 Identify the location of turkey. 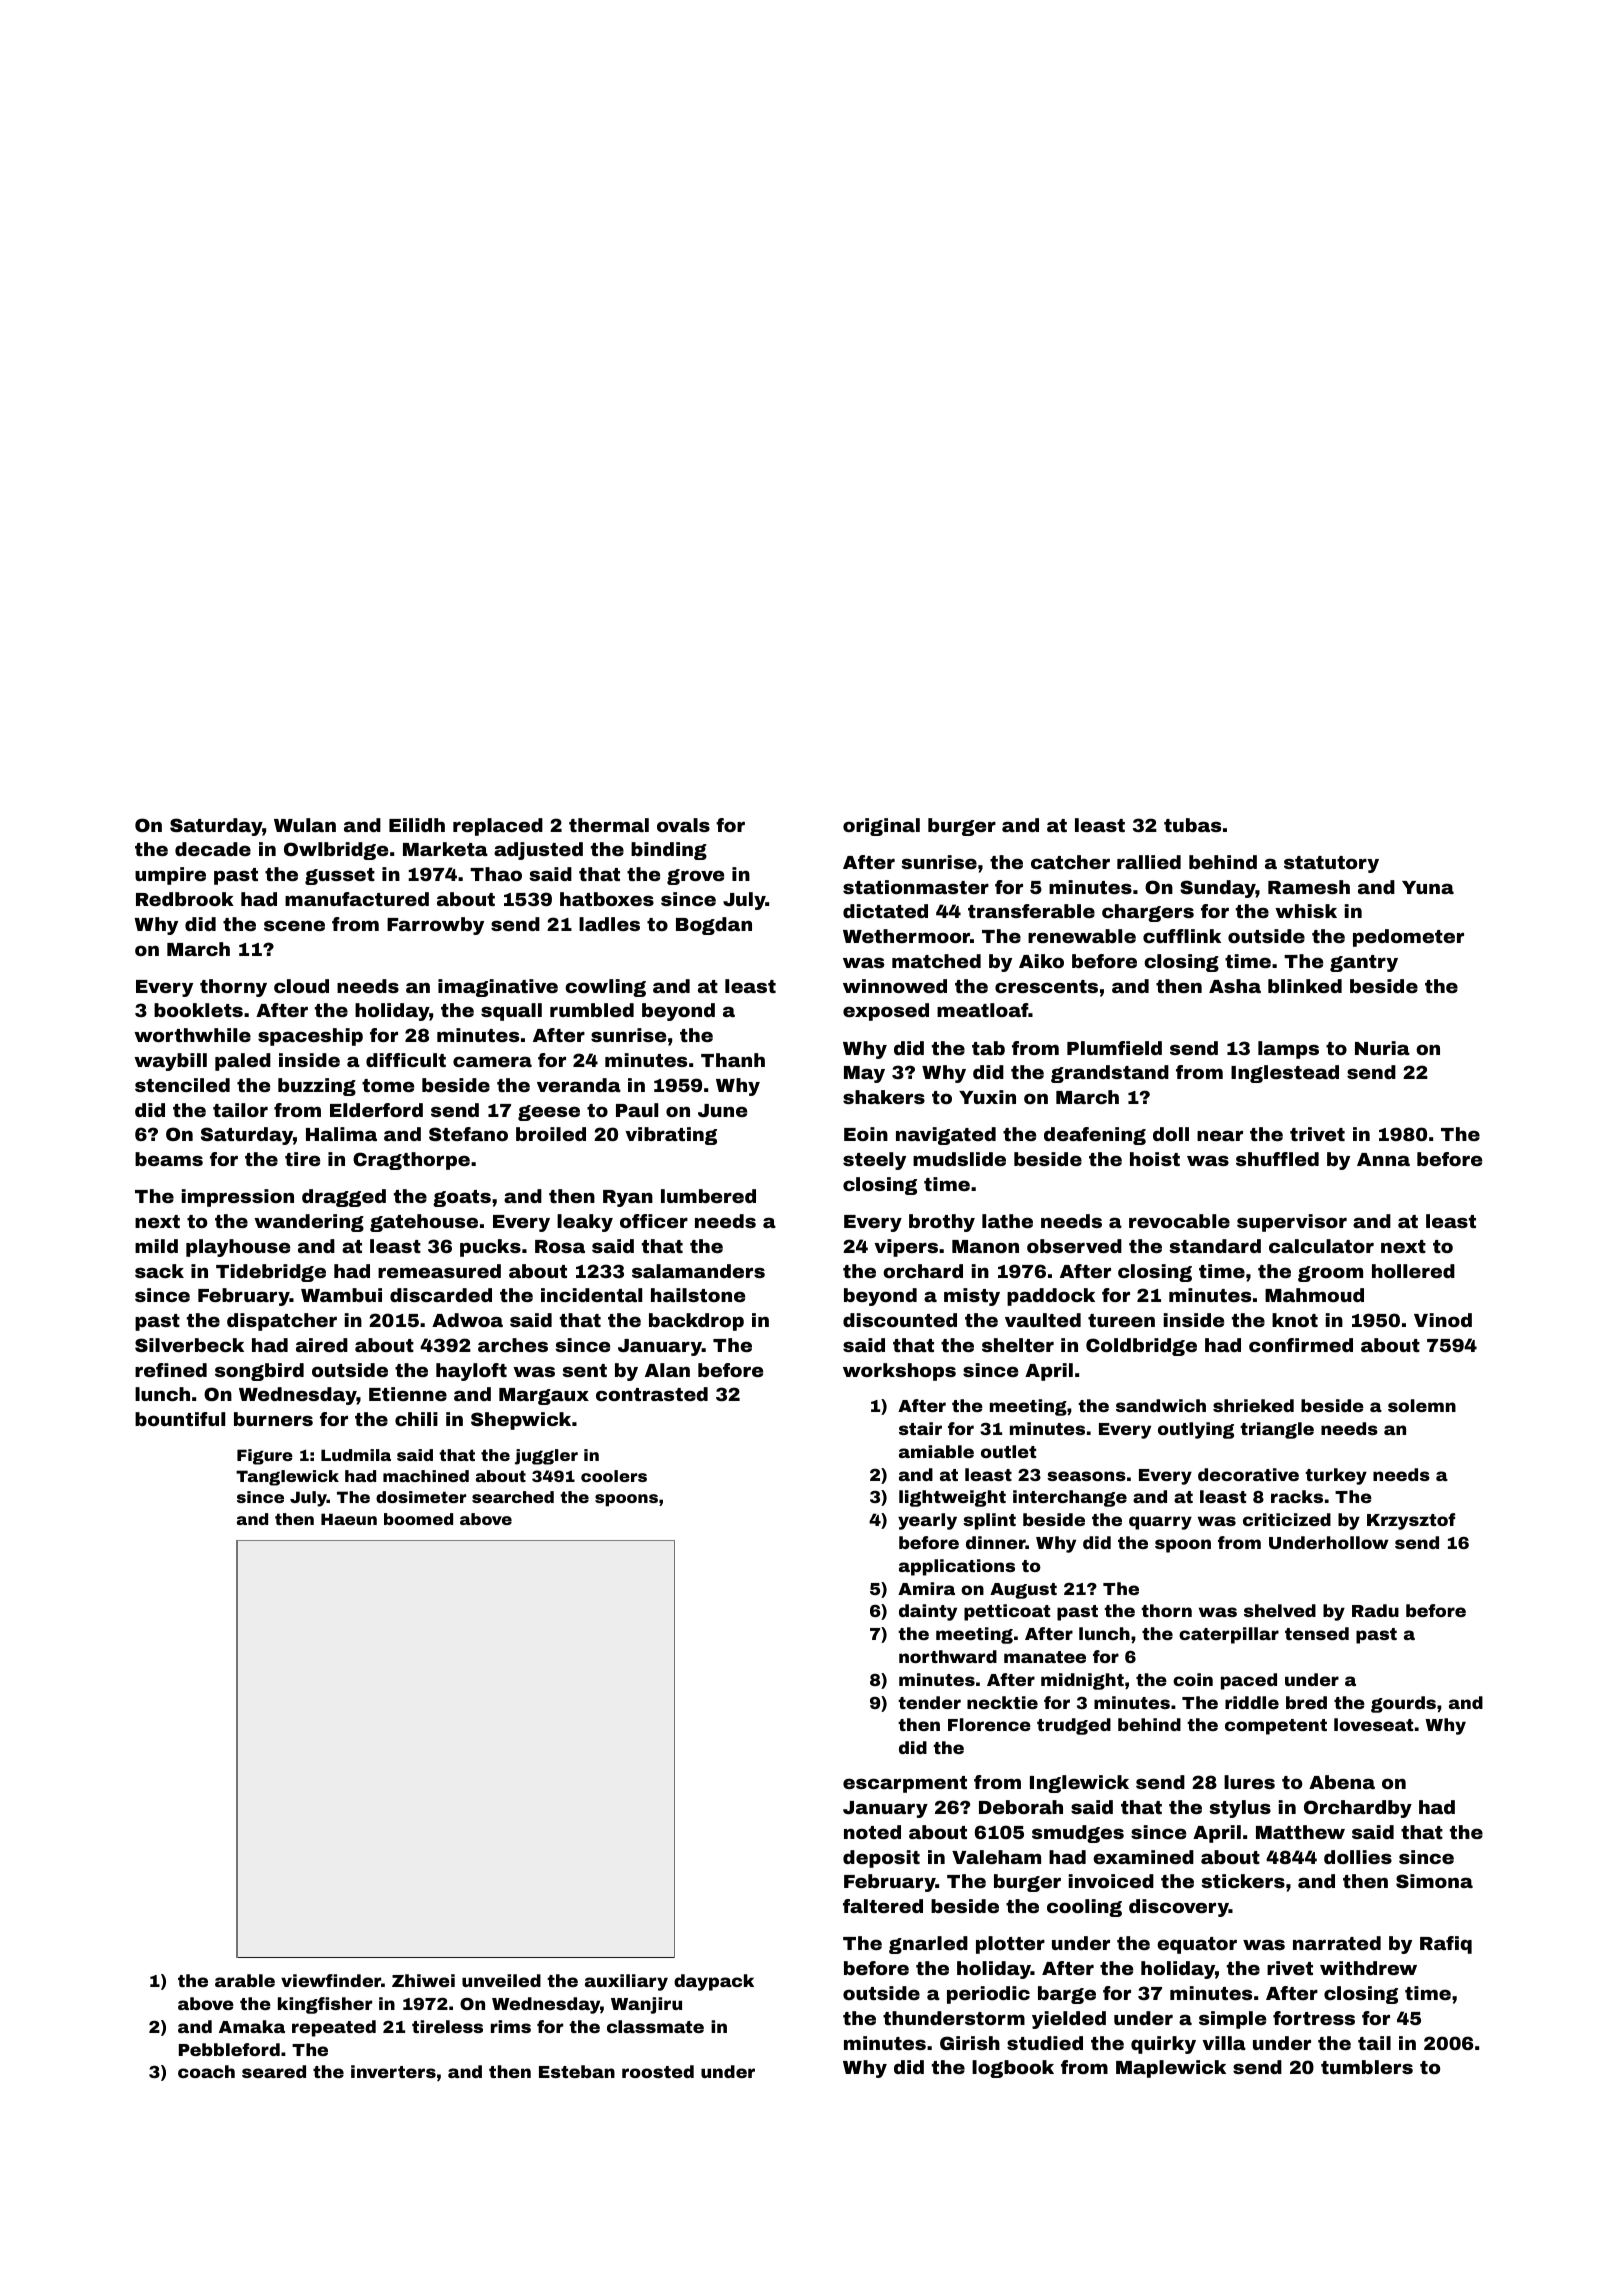
(1336, 1476).
